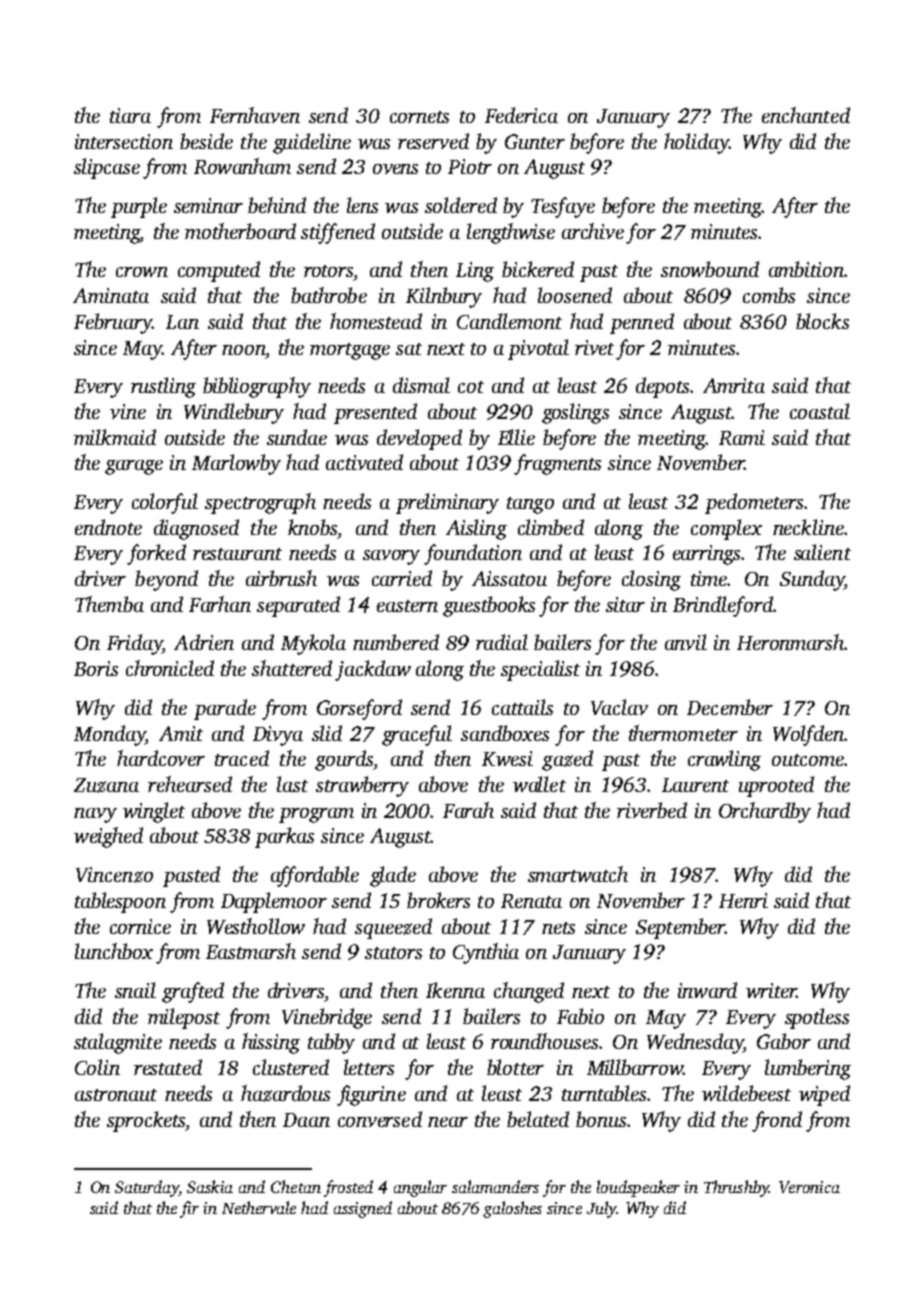 The image size is (924, 1311). Describe the element at coordinates (726, 529) in the document. I see `complex` at that location.
